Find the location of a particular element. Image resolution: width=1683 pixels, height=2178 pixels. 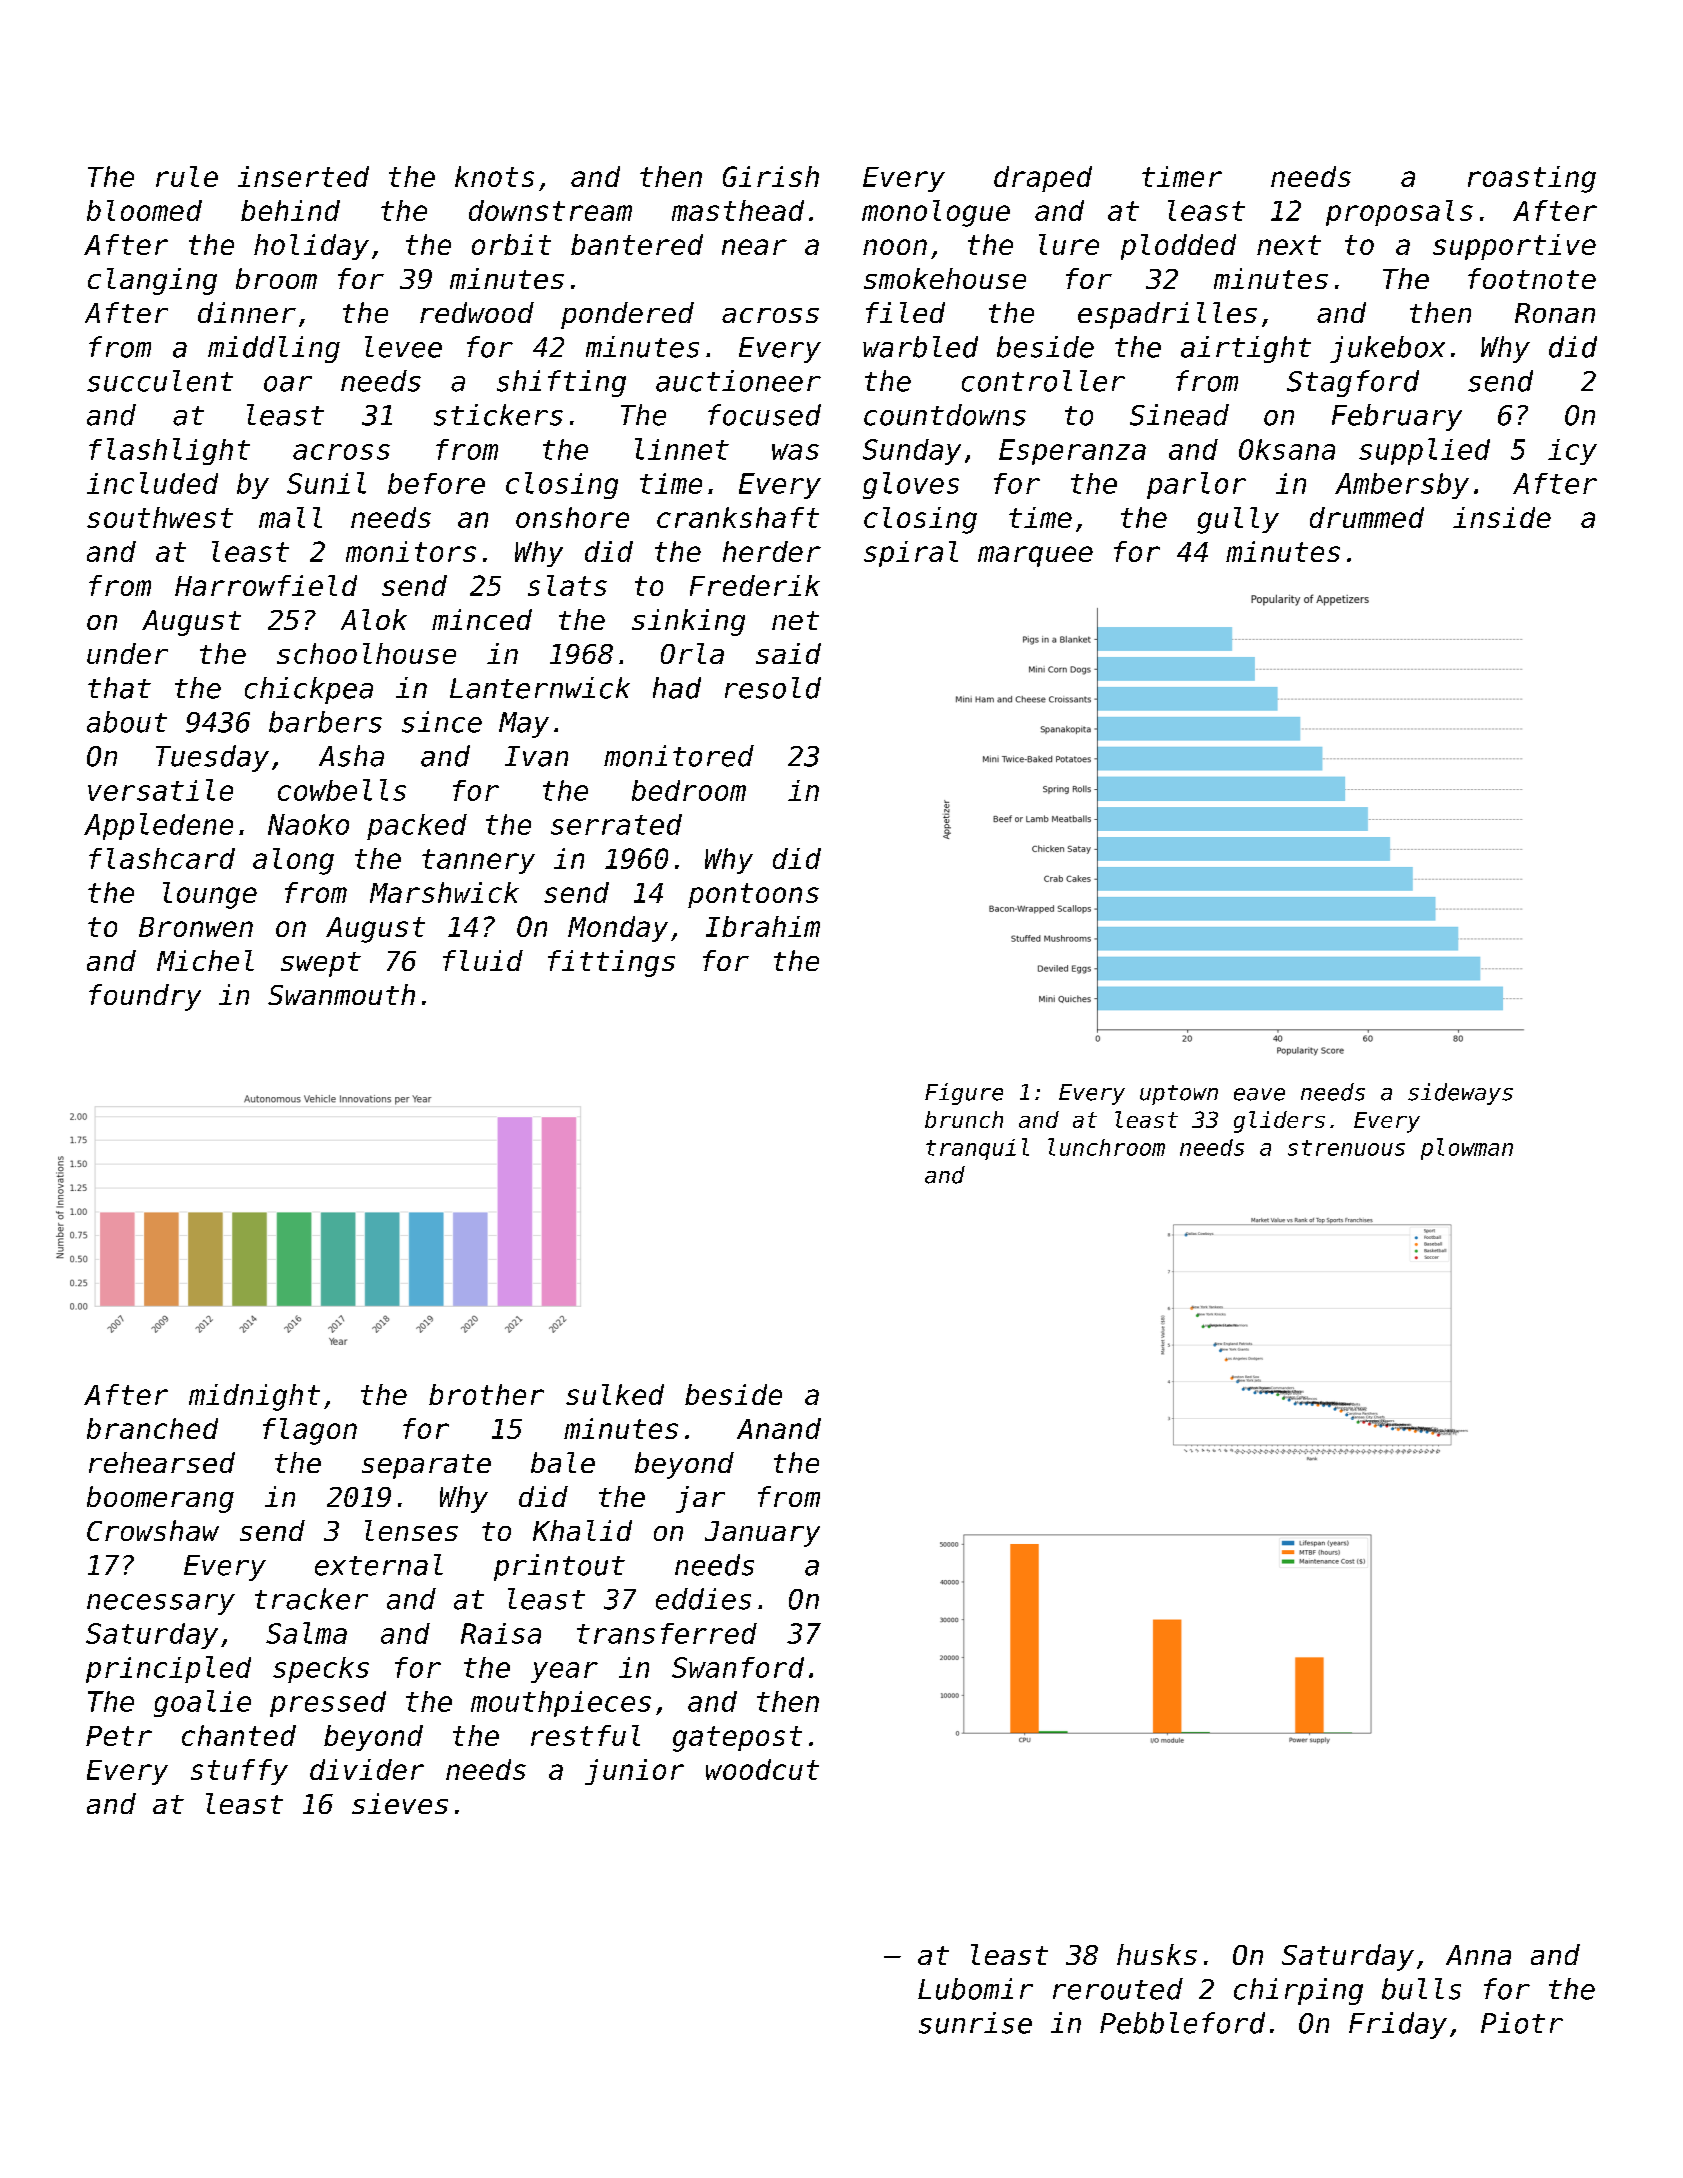

Ambersby is located at coordinates (1402, 486).
